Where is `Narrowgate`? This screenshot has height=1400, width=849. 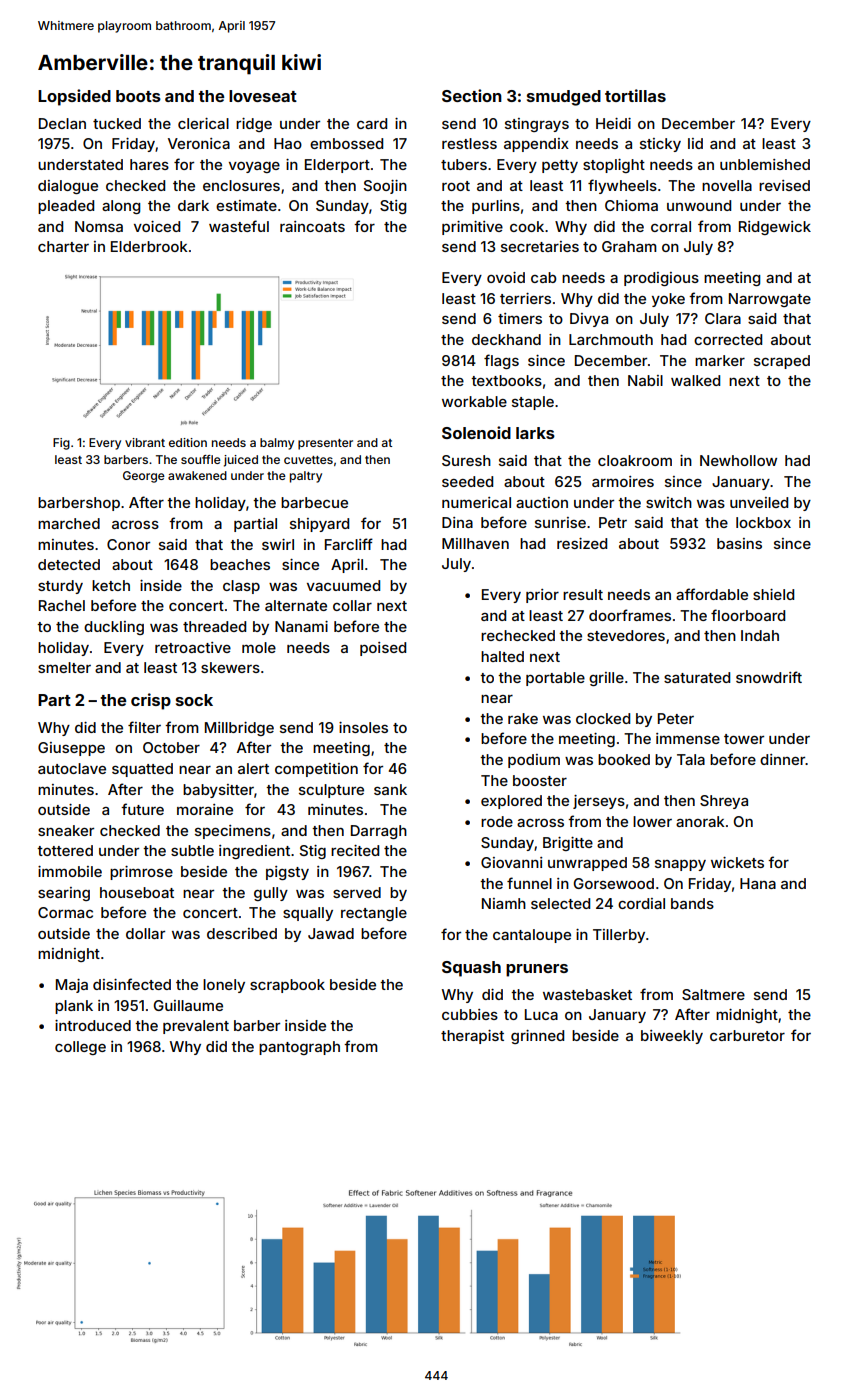
Narrowgate is located at coordinates (770, 300).
